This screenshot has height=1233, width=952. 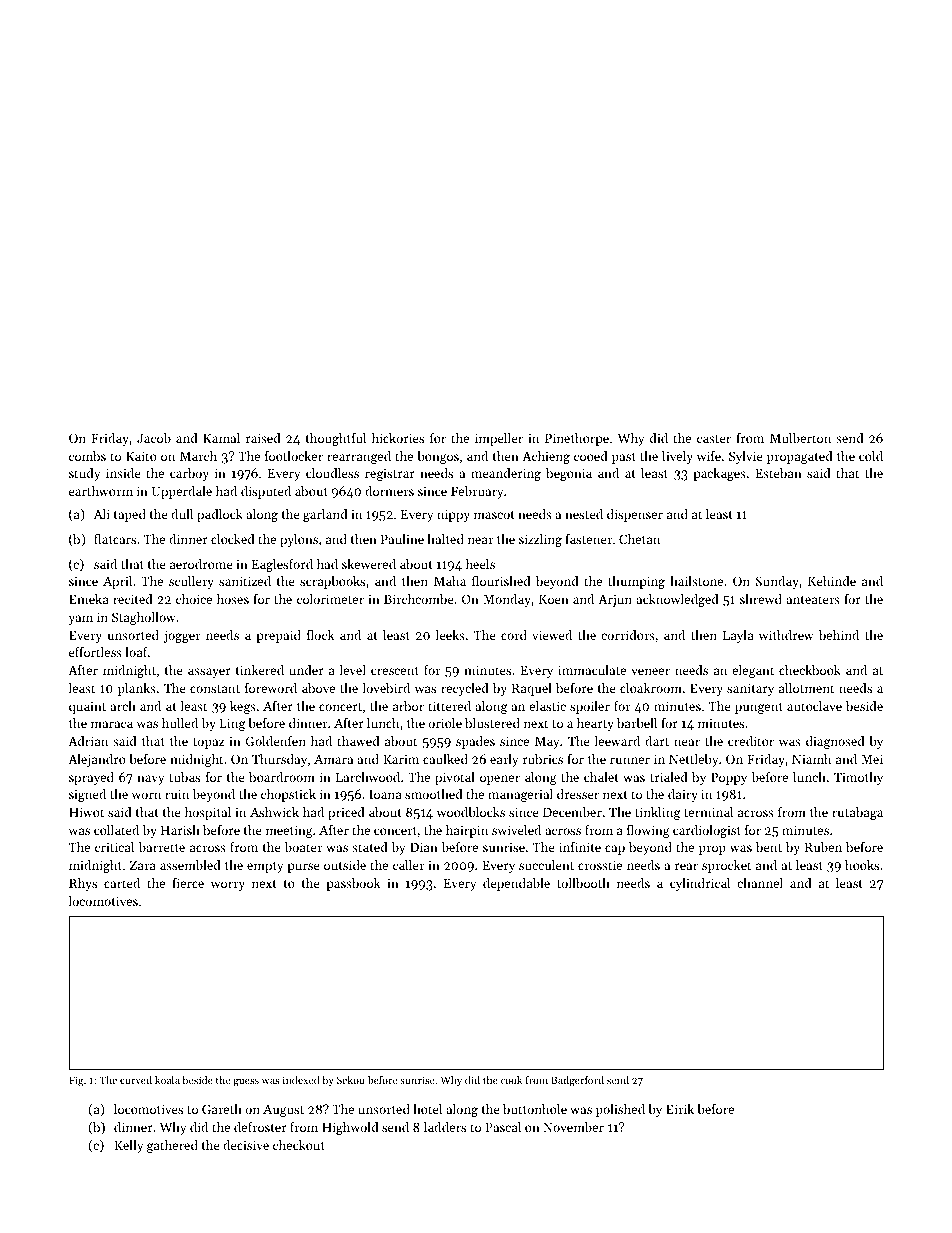 What do you see at coordinates (351, 1080) in the screenshot?
I see `Sekou` at bounding box center [351, 1080].
